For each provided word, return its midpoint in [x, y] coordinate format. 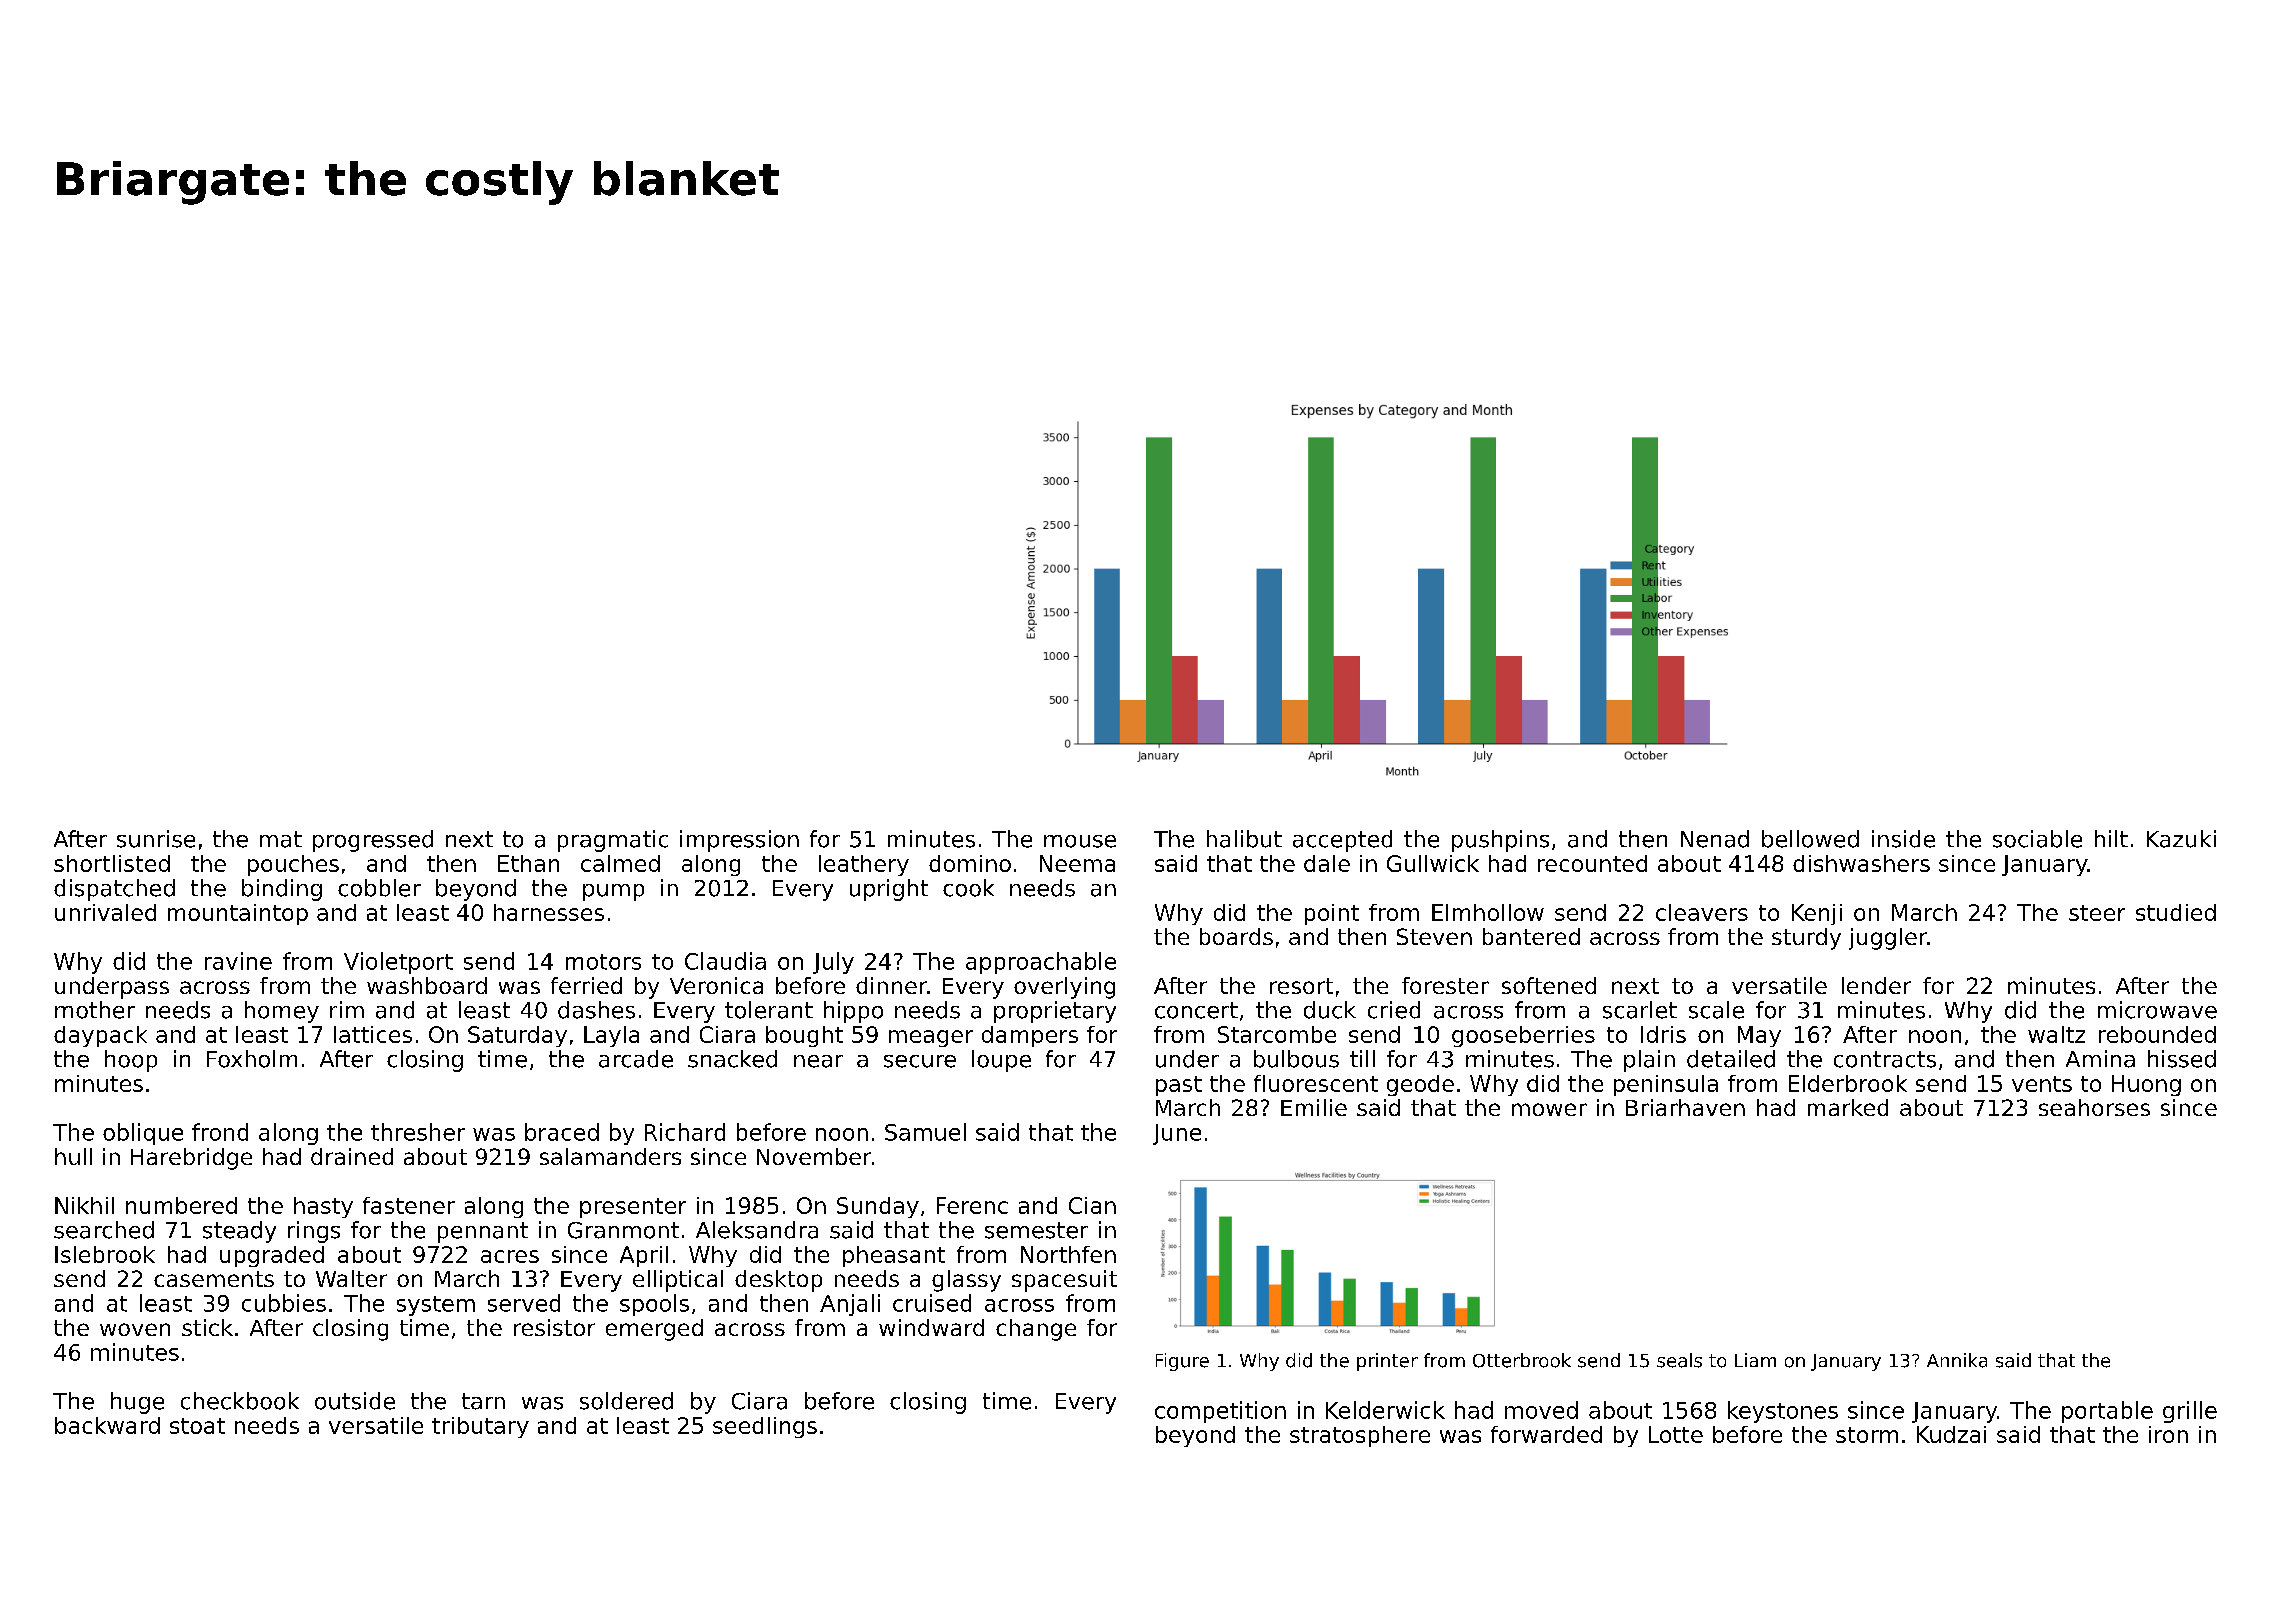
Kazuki [2181, 839]
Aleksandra [757, 1230]
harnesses [549, 912]
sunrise [156, 839]
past [1179, 1086]
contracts [1885, 1059]
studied [2176, 912]
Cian [1092, 1205]
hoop [131, 1061]
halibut [1244, 839]
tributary [480, 1427]
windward [931, 1327]
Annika [1957, 1360]
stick [207, 1327]
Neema [1077, 863]
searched [104, 1230]
